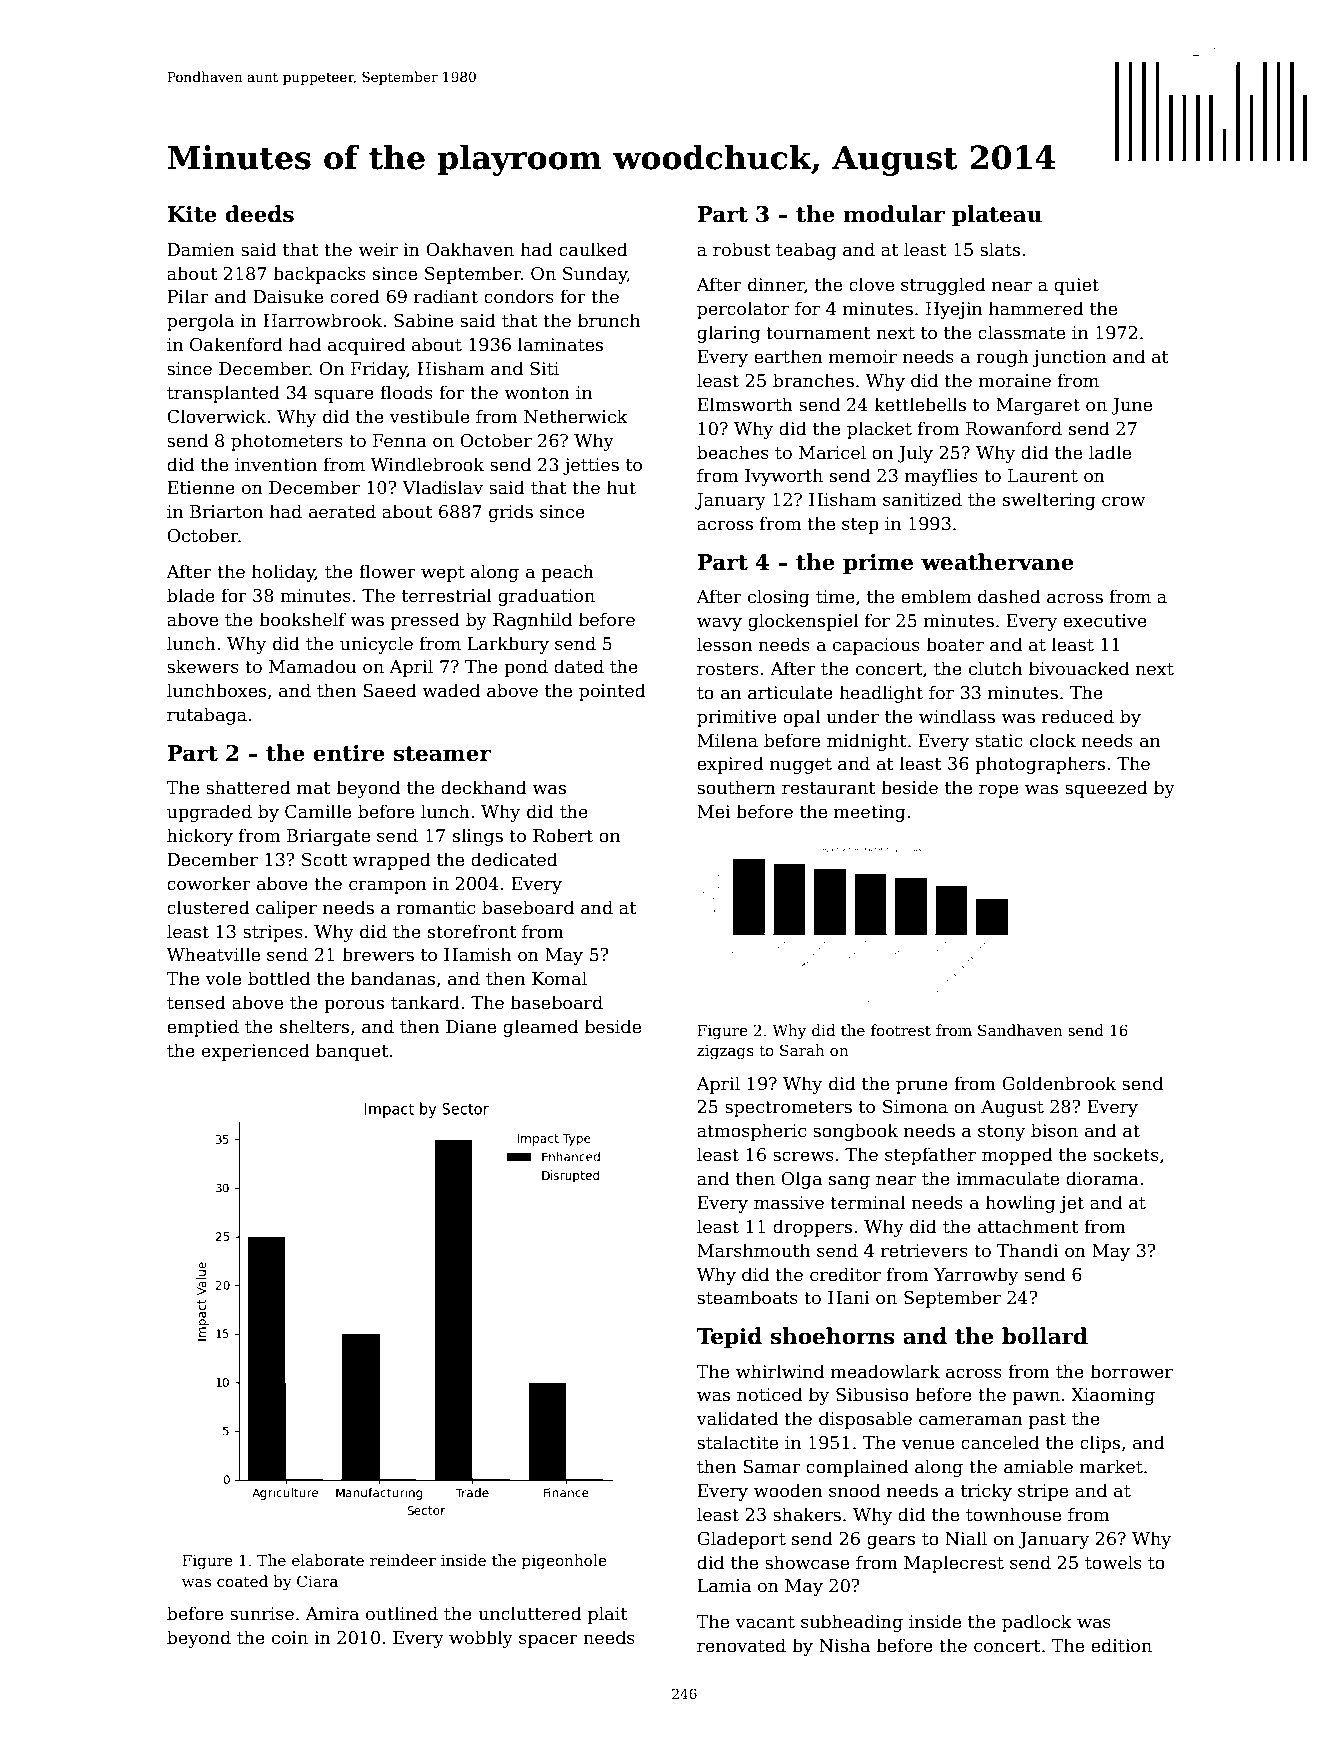 This screenshot has height=1738, width=1343. Describe the element at coordinates (1110, 452) in the screenshot. I see `ladle` at that location.
